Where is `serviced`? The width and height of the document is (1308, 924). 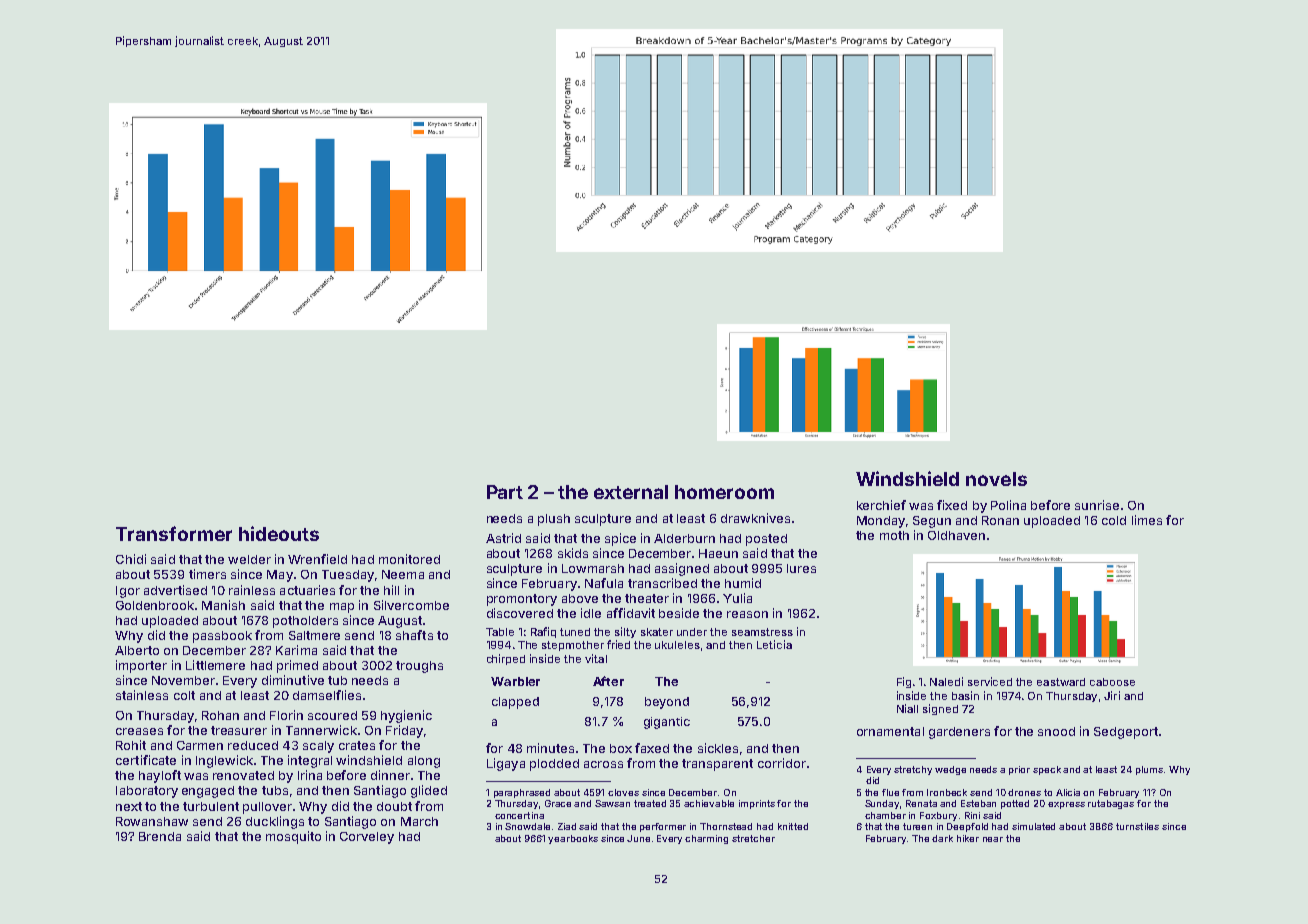
serviced is located at coordinates (990, 681).
